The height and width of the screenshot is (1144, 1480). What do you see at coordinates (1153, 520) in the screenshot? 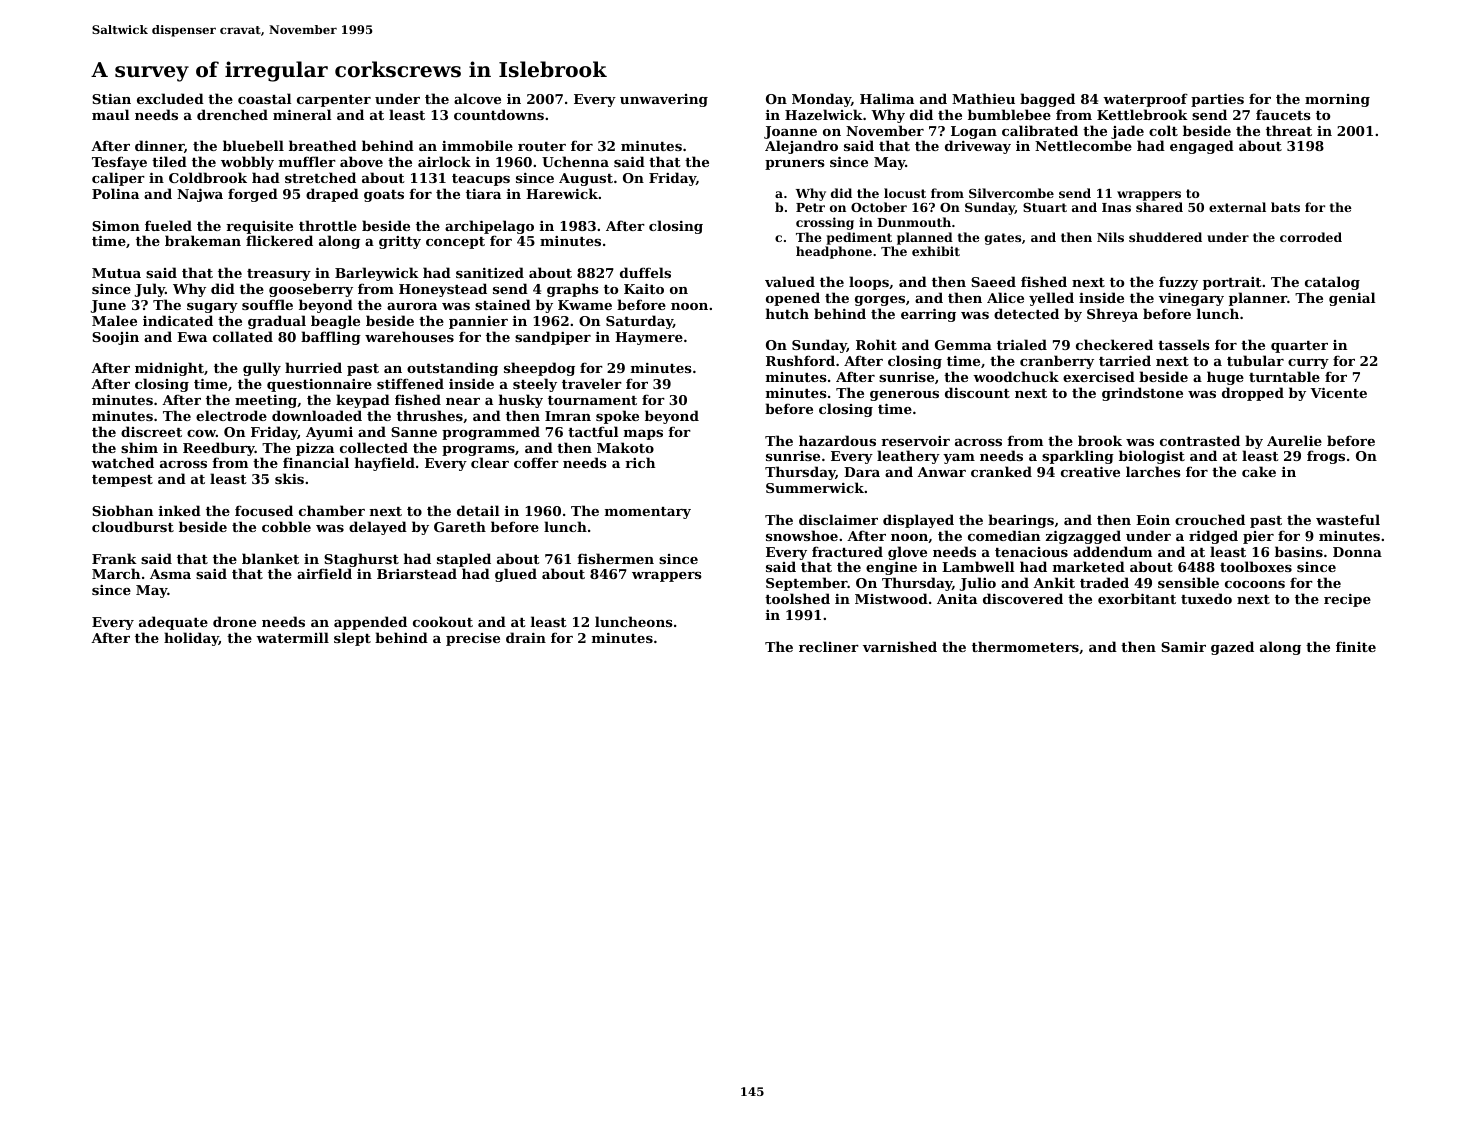
I see `Eoin` at bounding box center [1153, 520].
